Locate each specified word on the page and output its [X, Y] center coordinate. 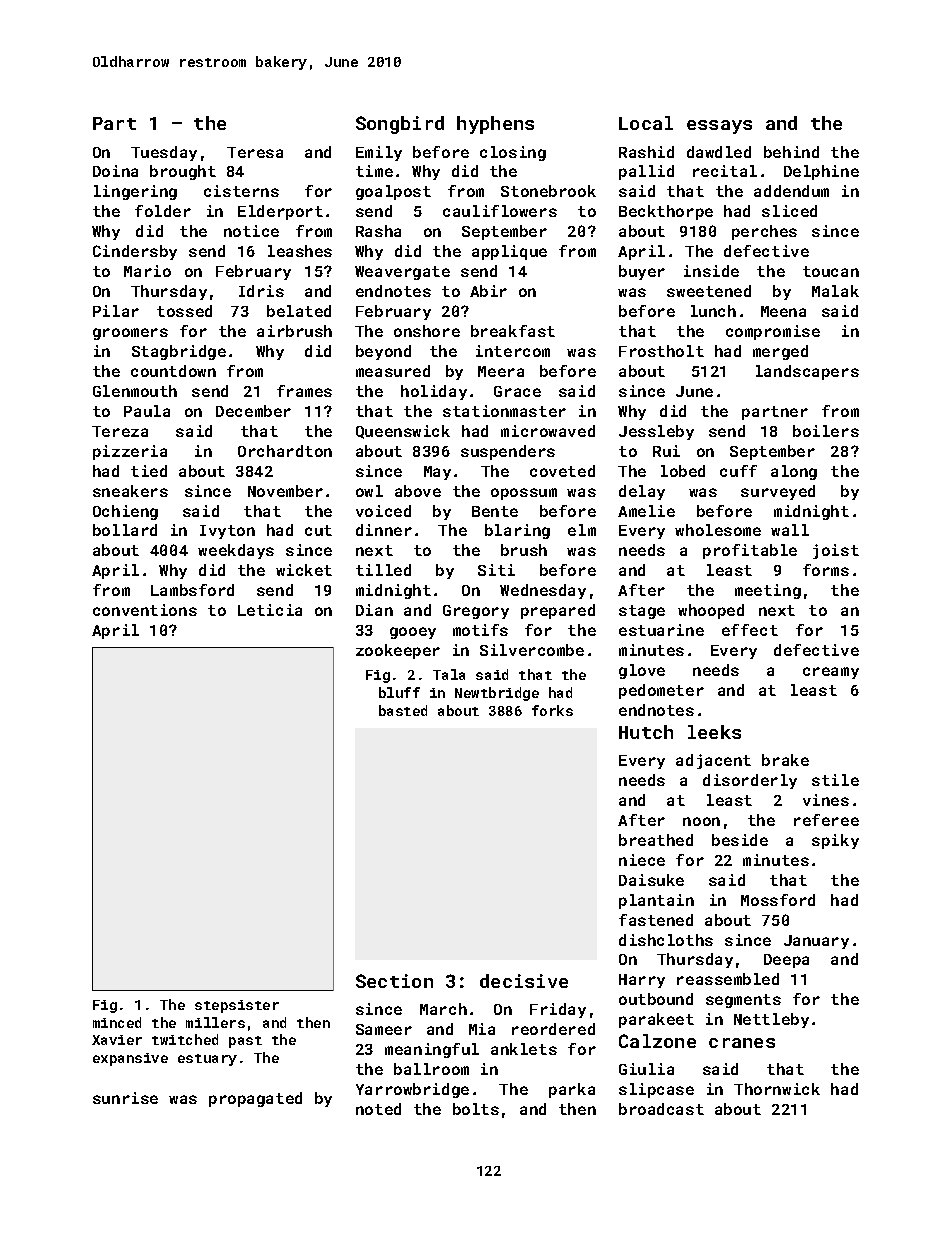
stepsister [237, 1006]
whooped [711, 611]
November [285, 491]
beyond [383, 352]
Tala [449, 674]
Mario [147, 271]
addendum [791, 191]
